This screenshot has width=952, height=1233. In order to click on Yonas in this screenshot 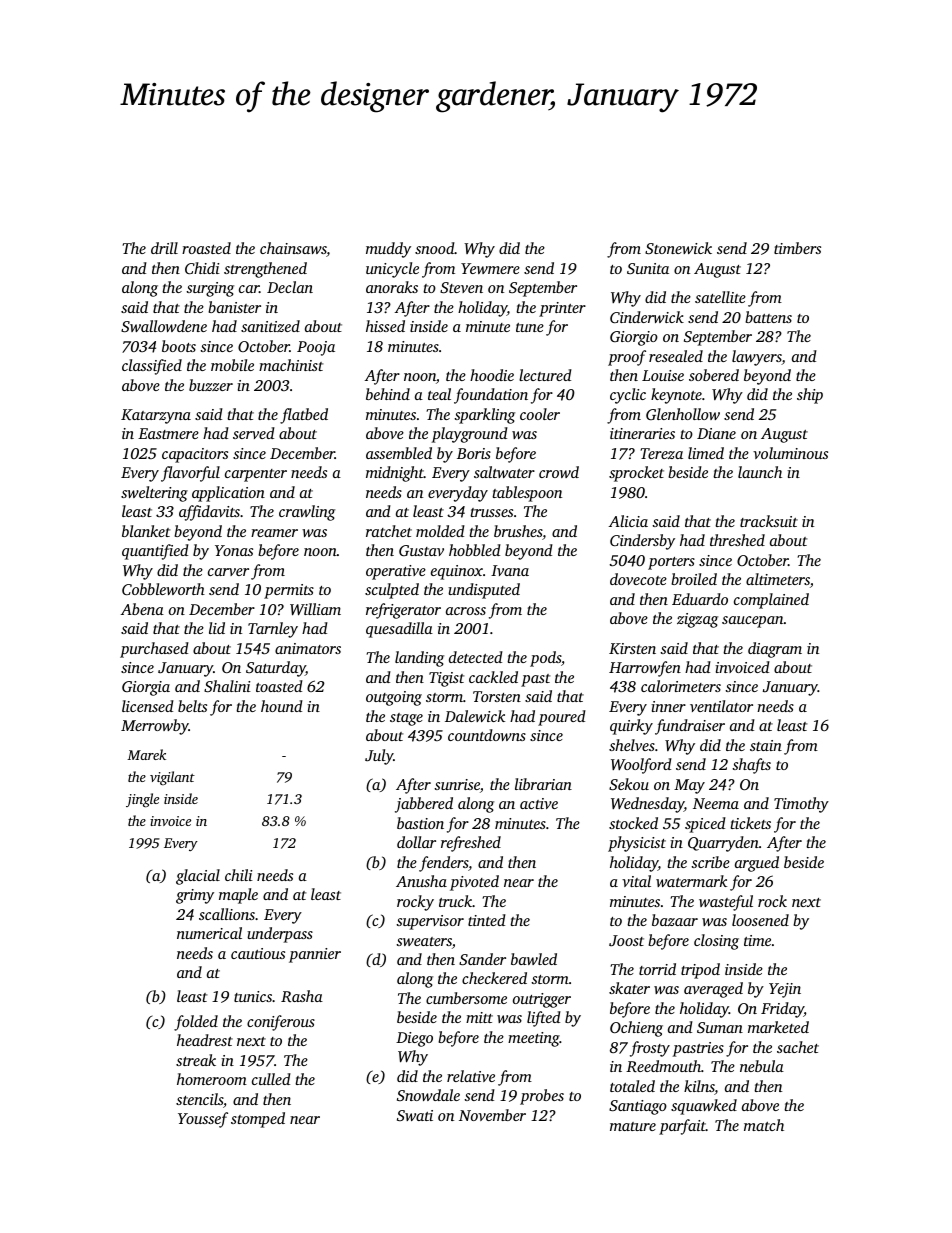, I will do `click(234, 550)`.
